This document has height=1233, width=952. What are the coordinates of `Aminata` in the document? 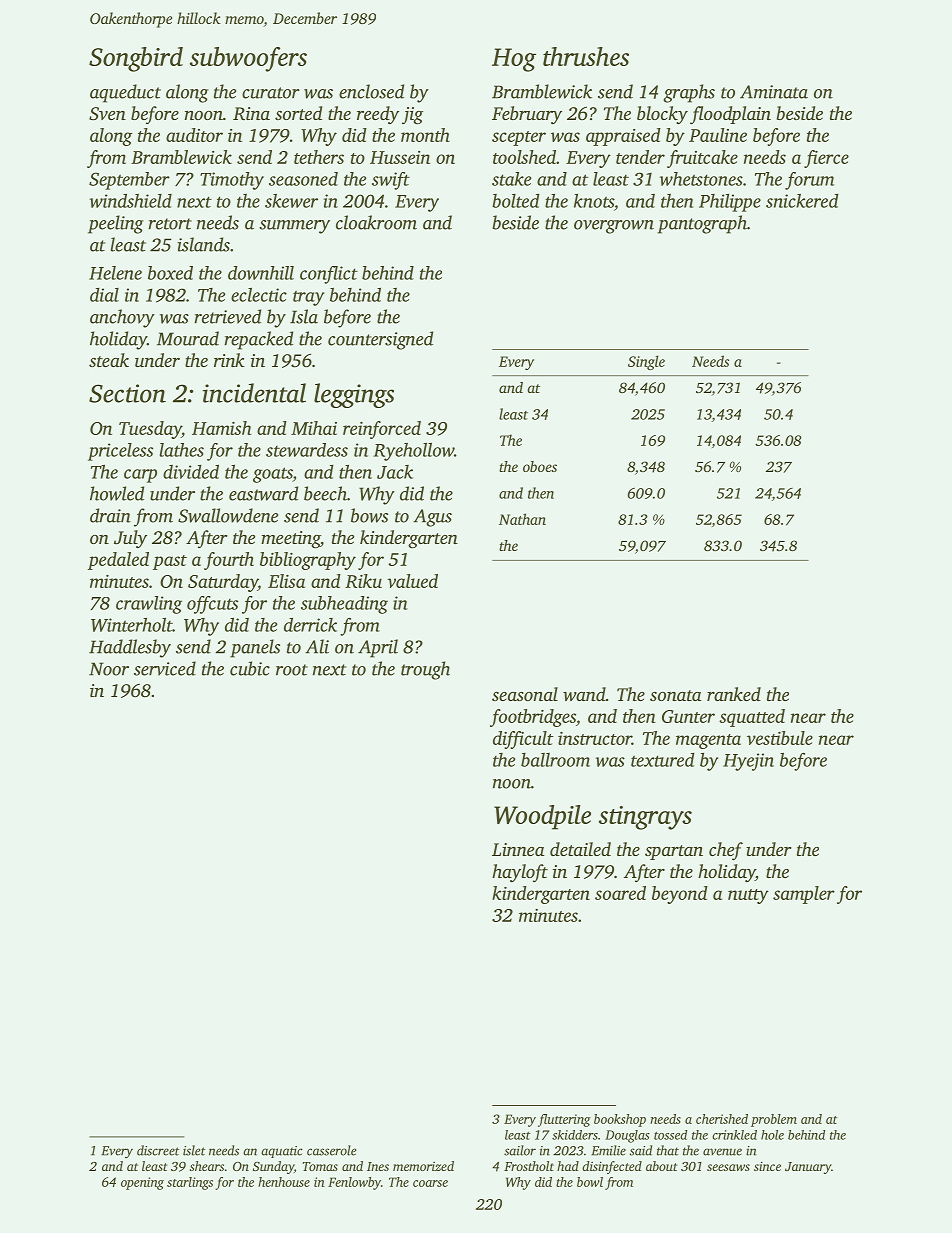 It's located at (774, 92).
